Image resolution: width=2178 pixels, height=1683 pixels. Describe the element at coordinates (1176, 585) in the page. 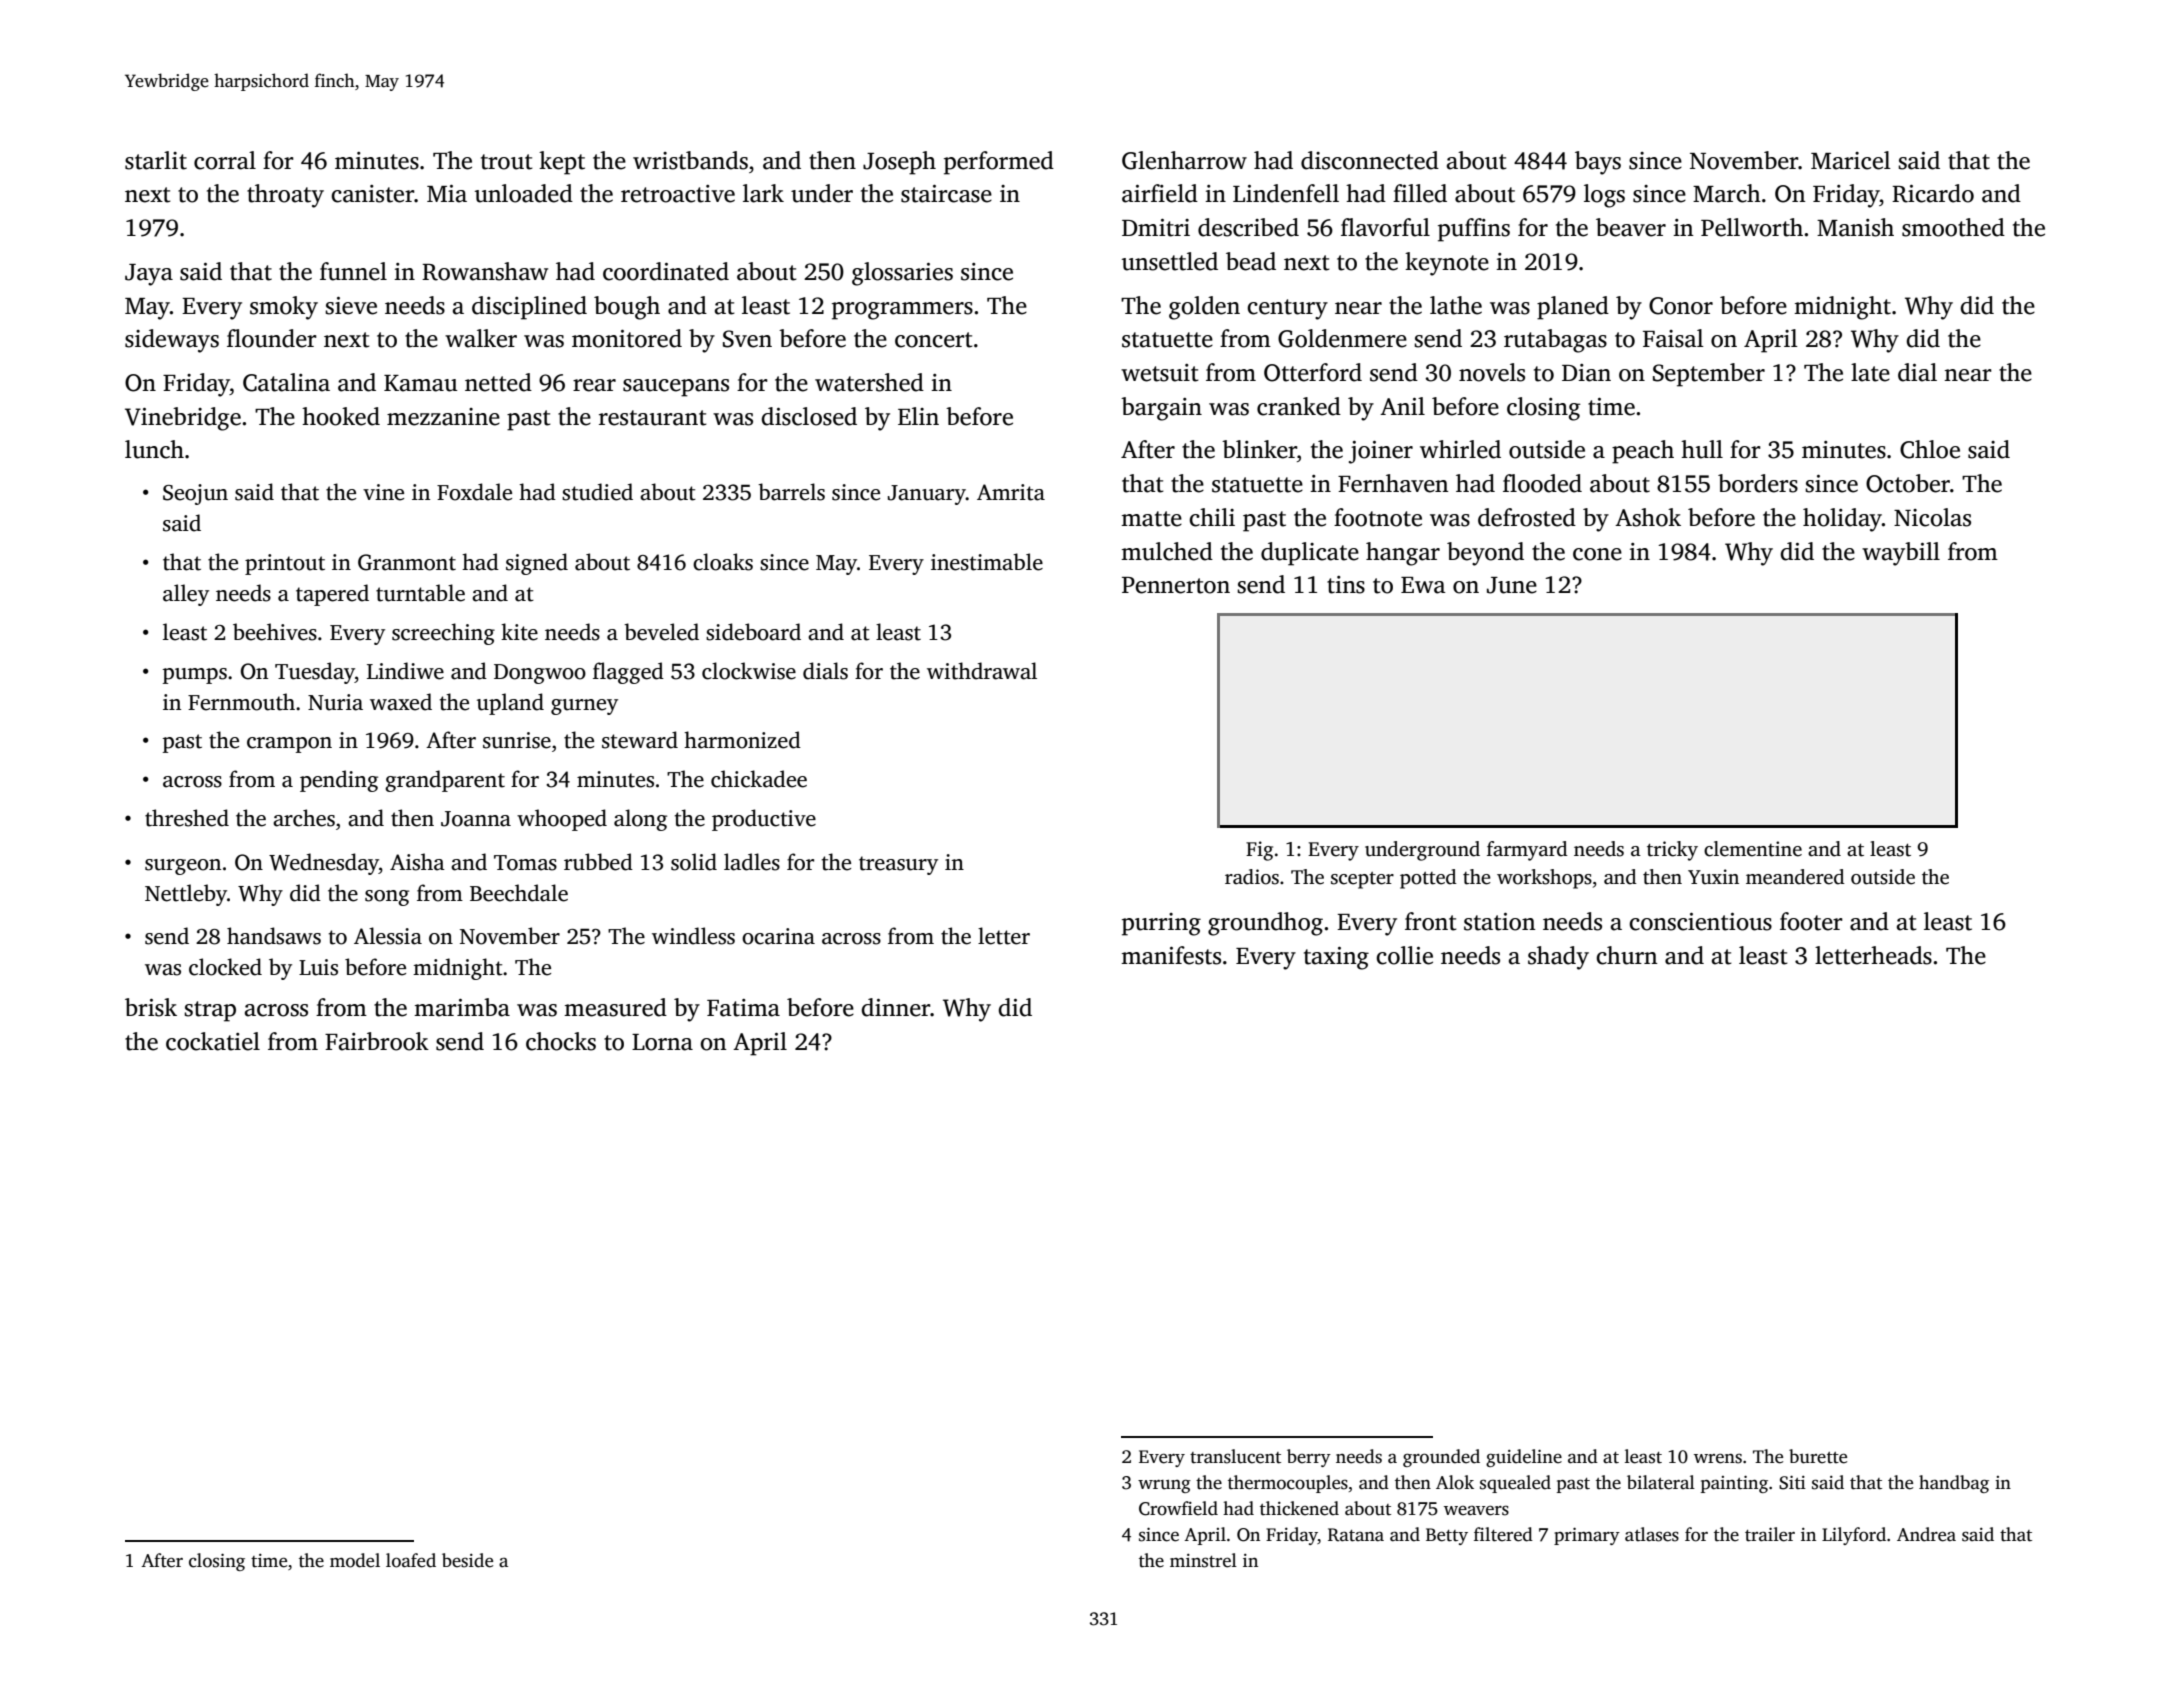

I see `Pennerton` at that location.
